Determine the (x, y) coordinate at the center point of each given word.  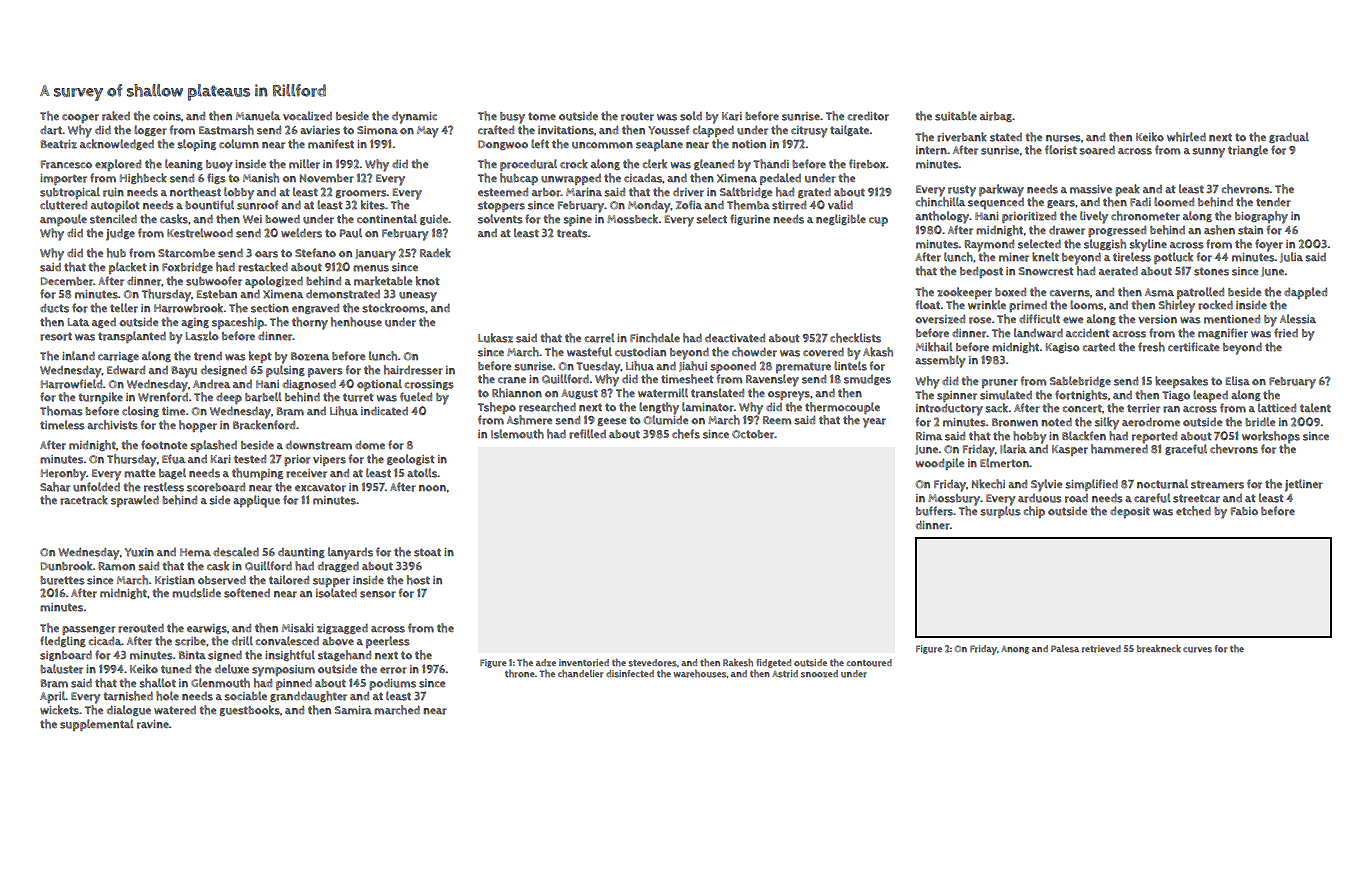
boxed (1010, 292)
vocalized (307, 116)
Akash (878, 352)
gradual (1289, 137)
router (637, 116)
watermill (663, 393)
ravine (153, 724)
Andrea (211, 384)
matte (139, 473)
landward (1038, 333)
